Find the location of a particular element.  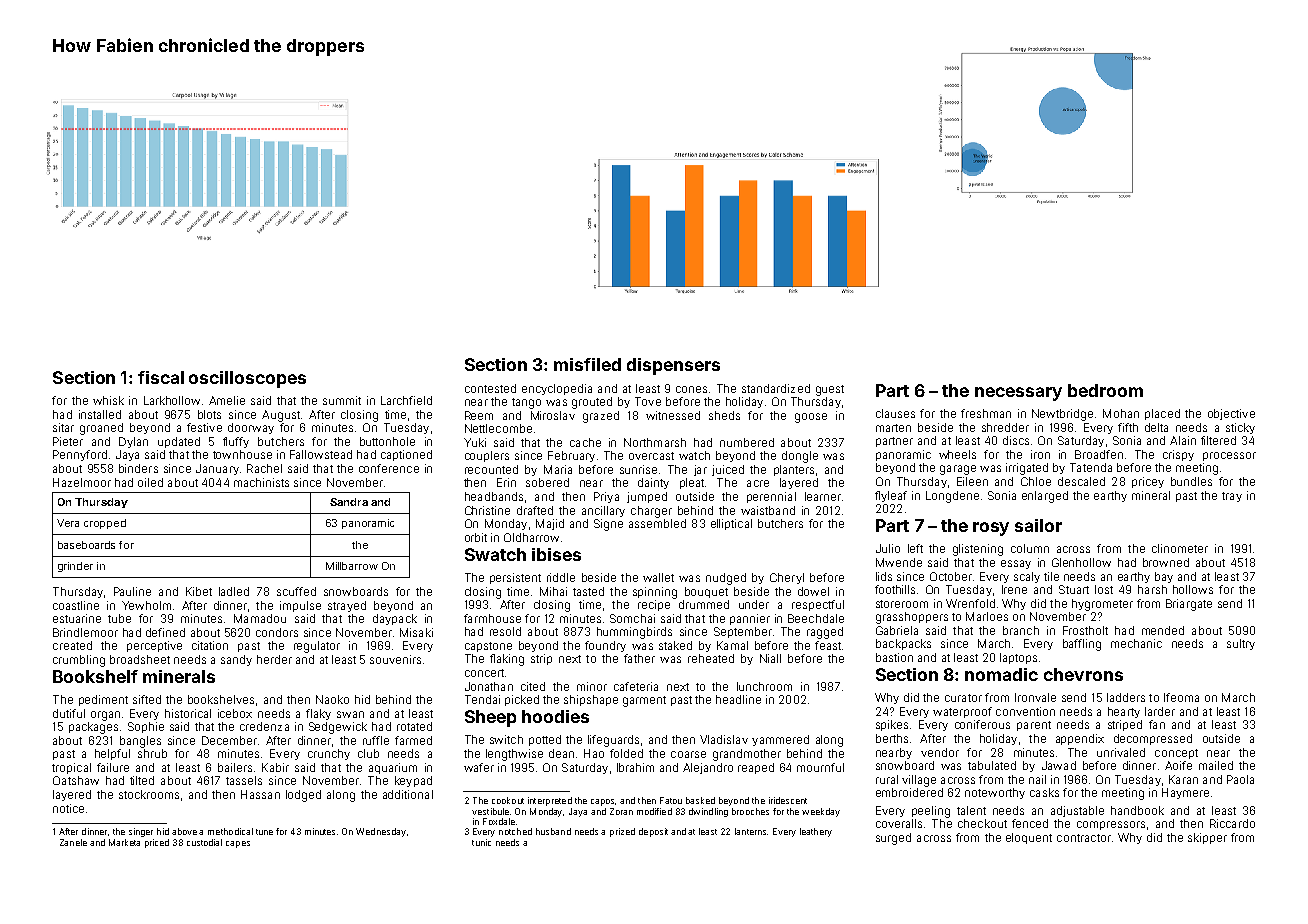

bedroom is located at coordinates (1105, 390).
